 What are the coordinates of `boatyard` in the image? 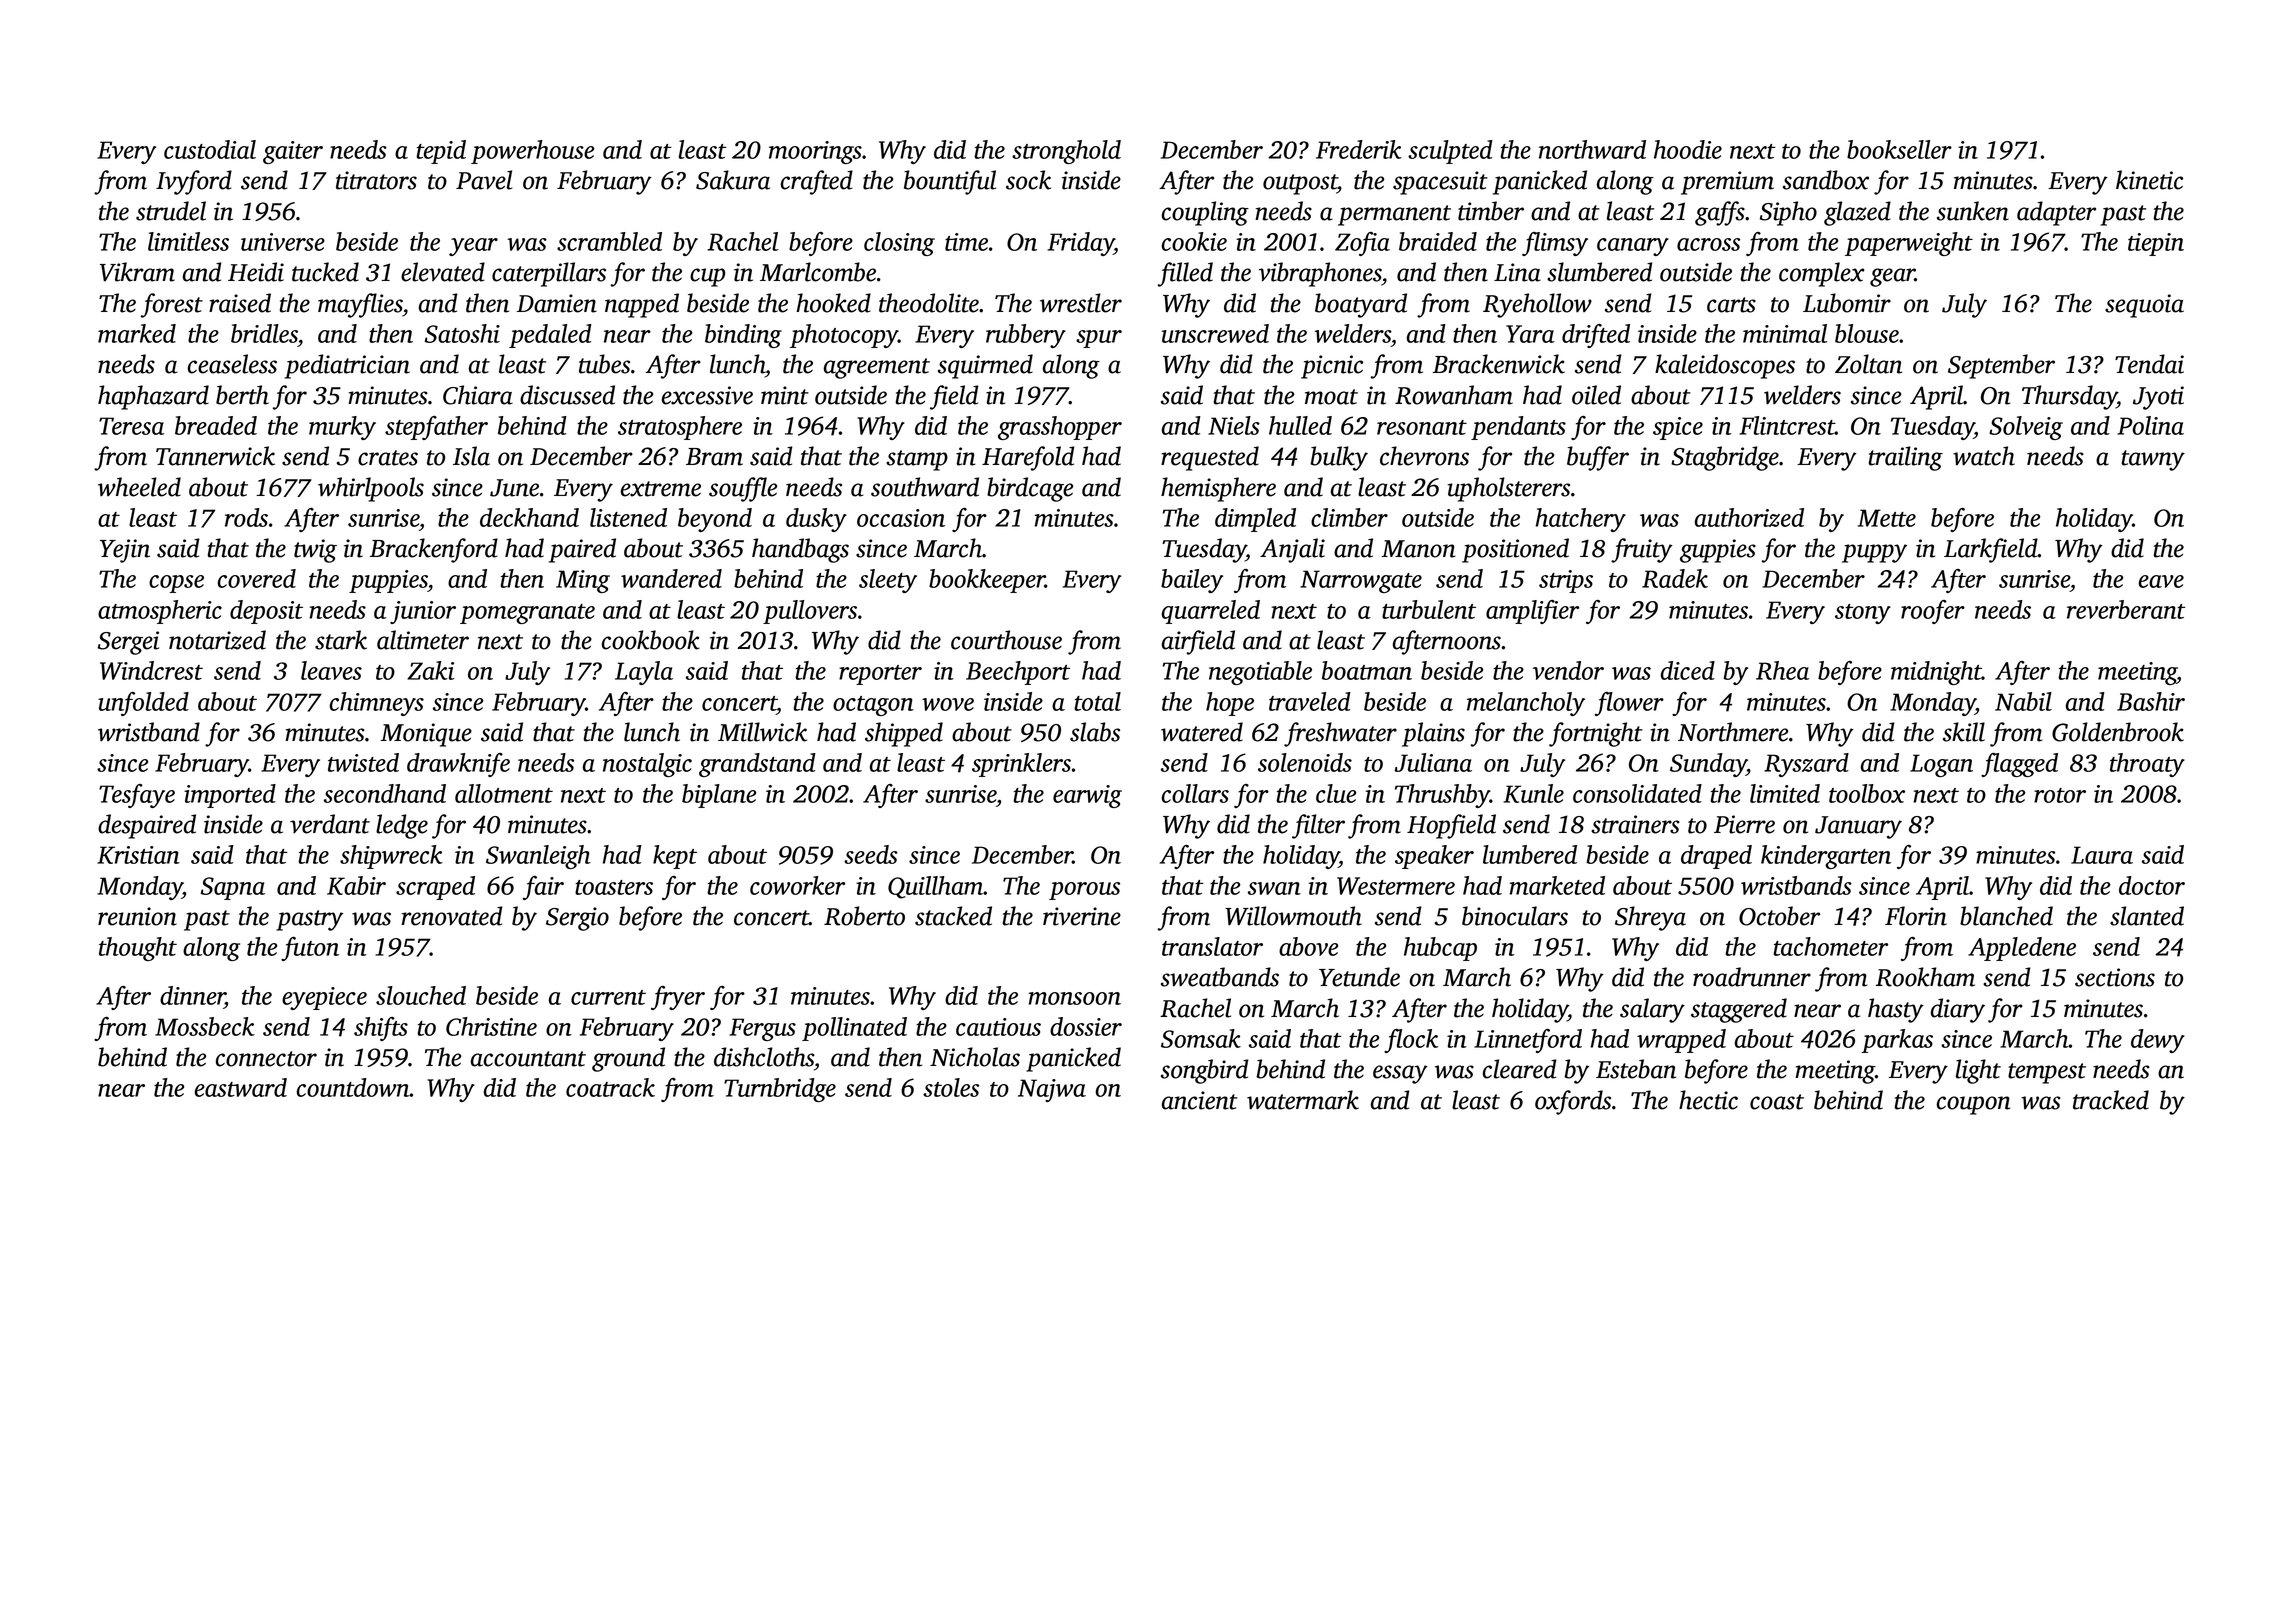 It's located at (1361, 305).
